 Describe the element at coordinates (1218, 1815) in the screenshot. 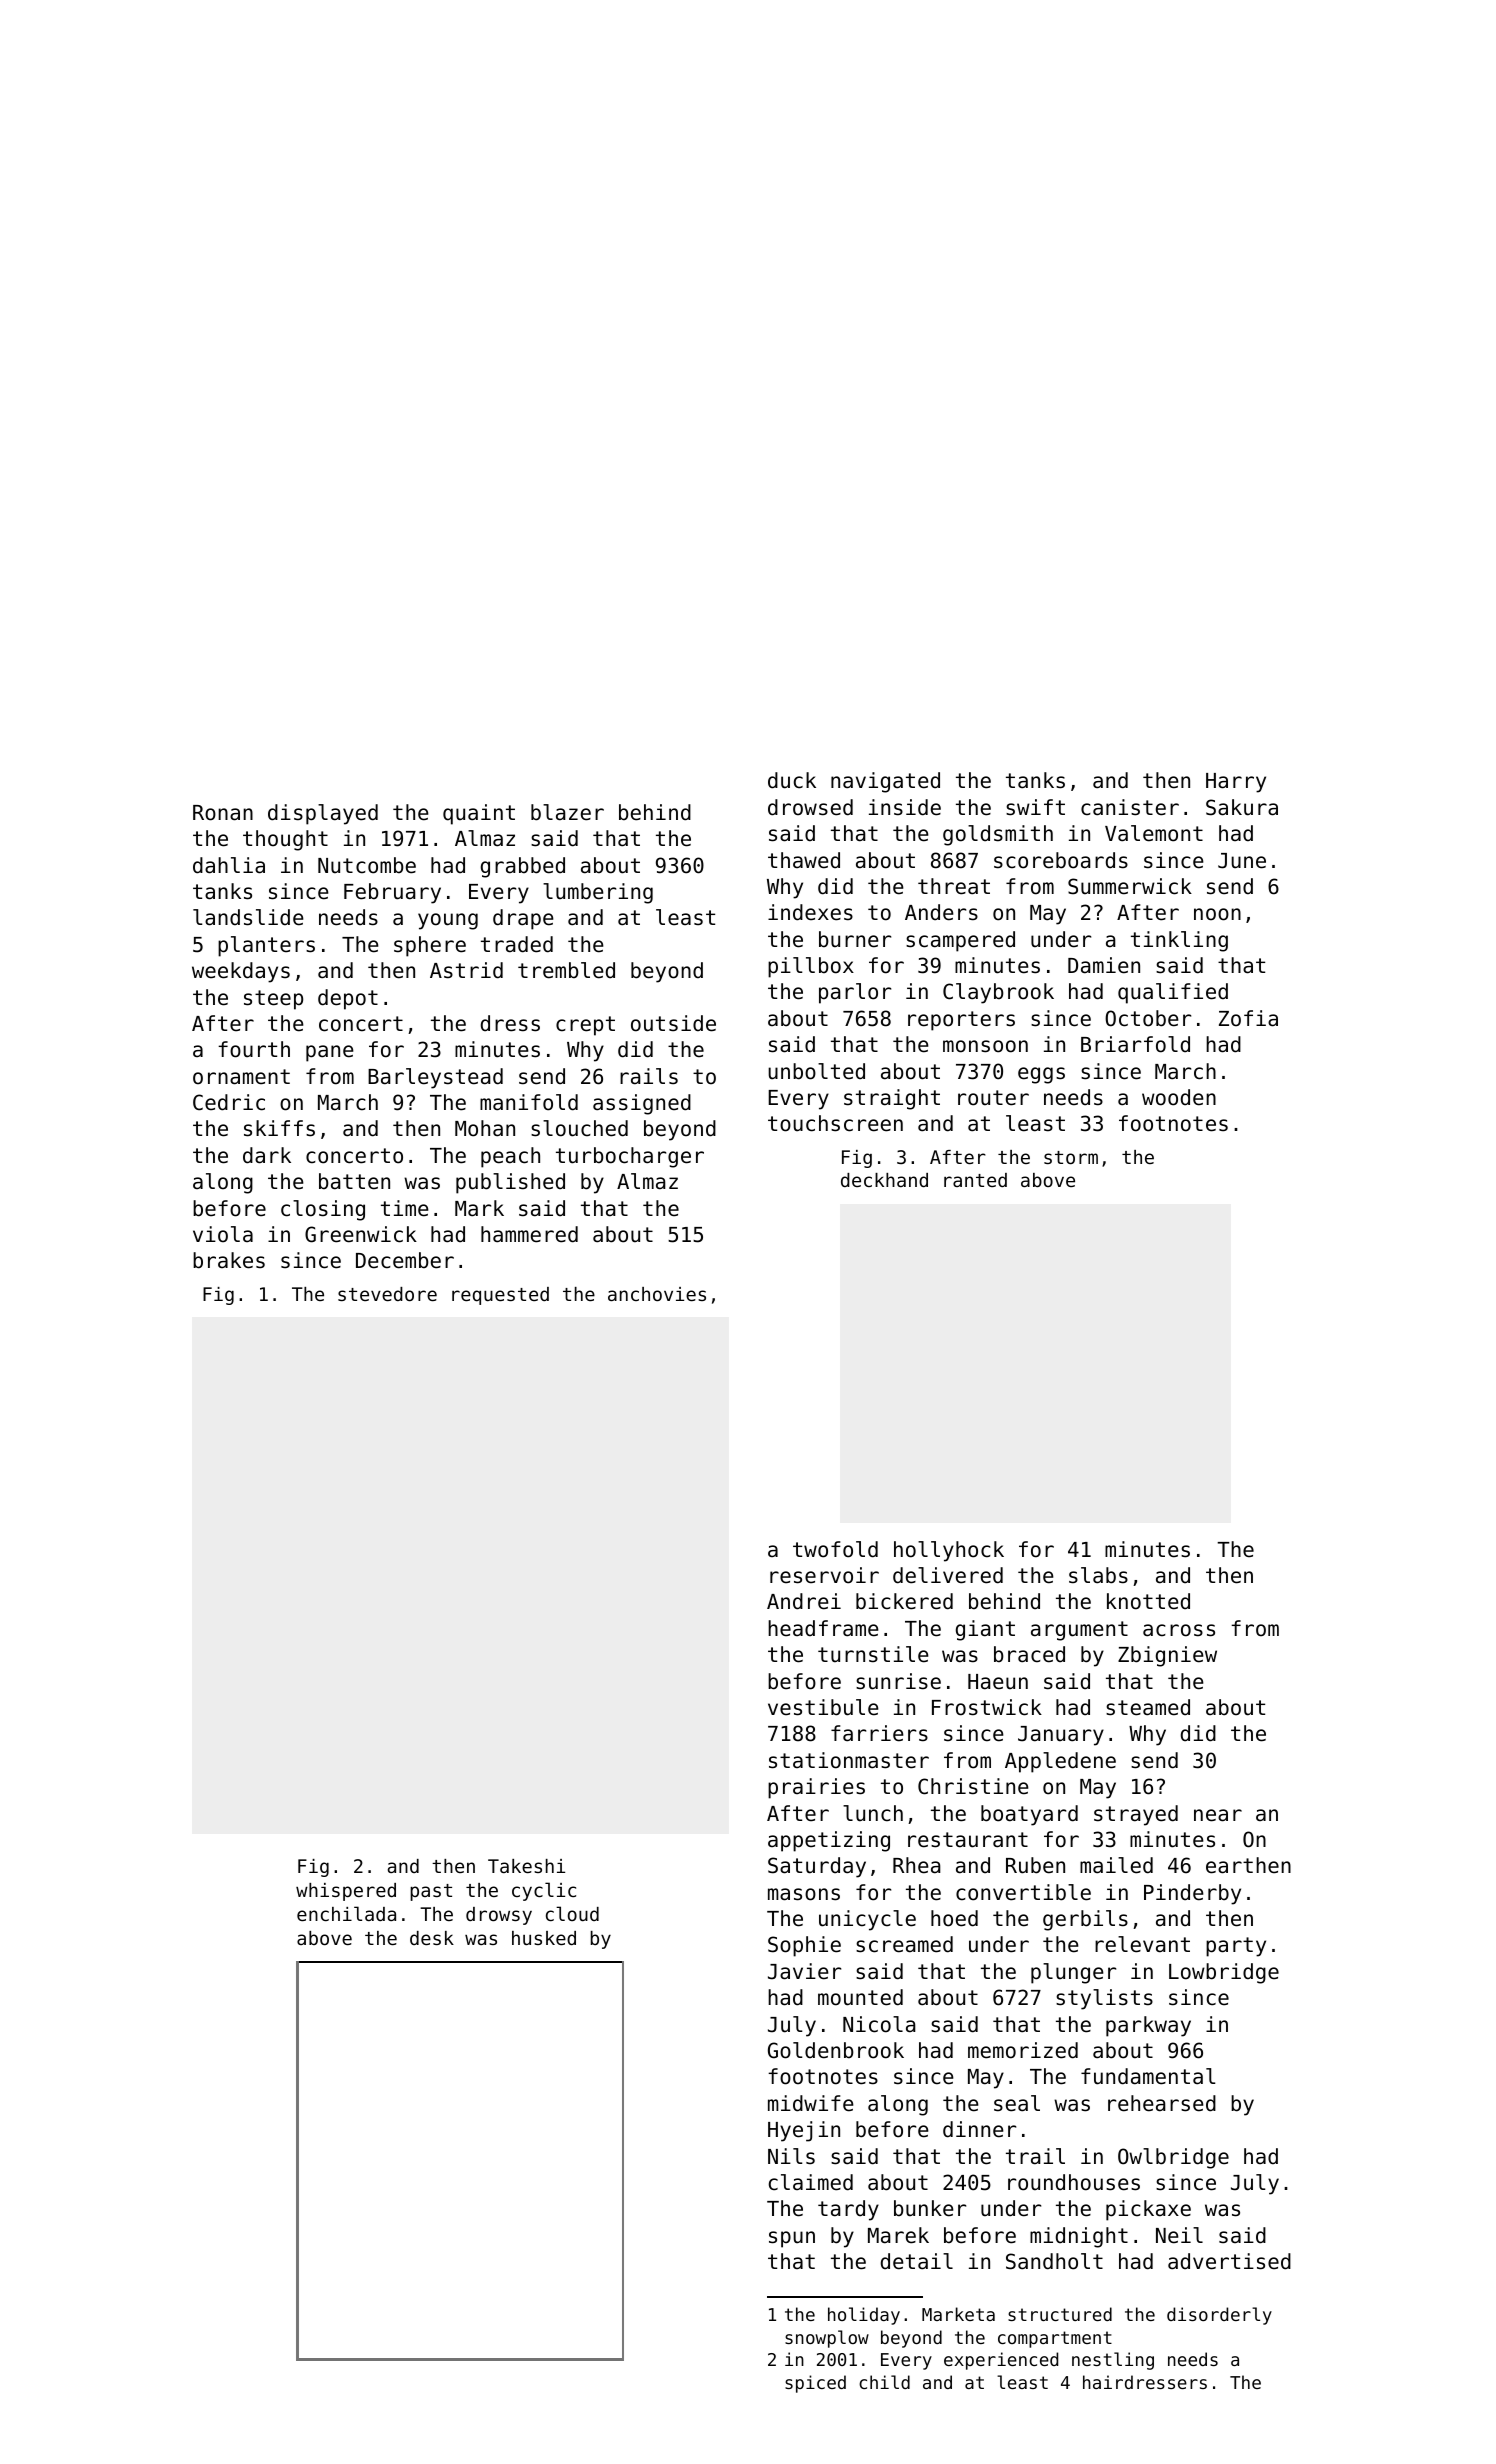

I see `near` at that location.
